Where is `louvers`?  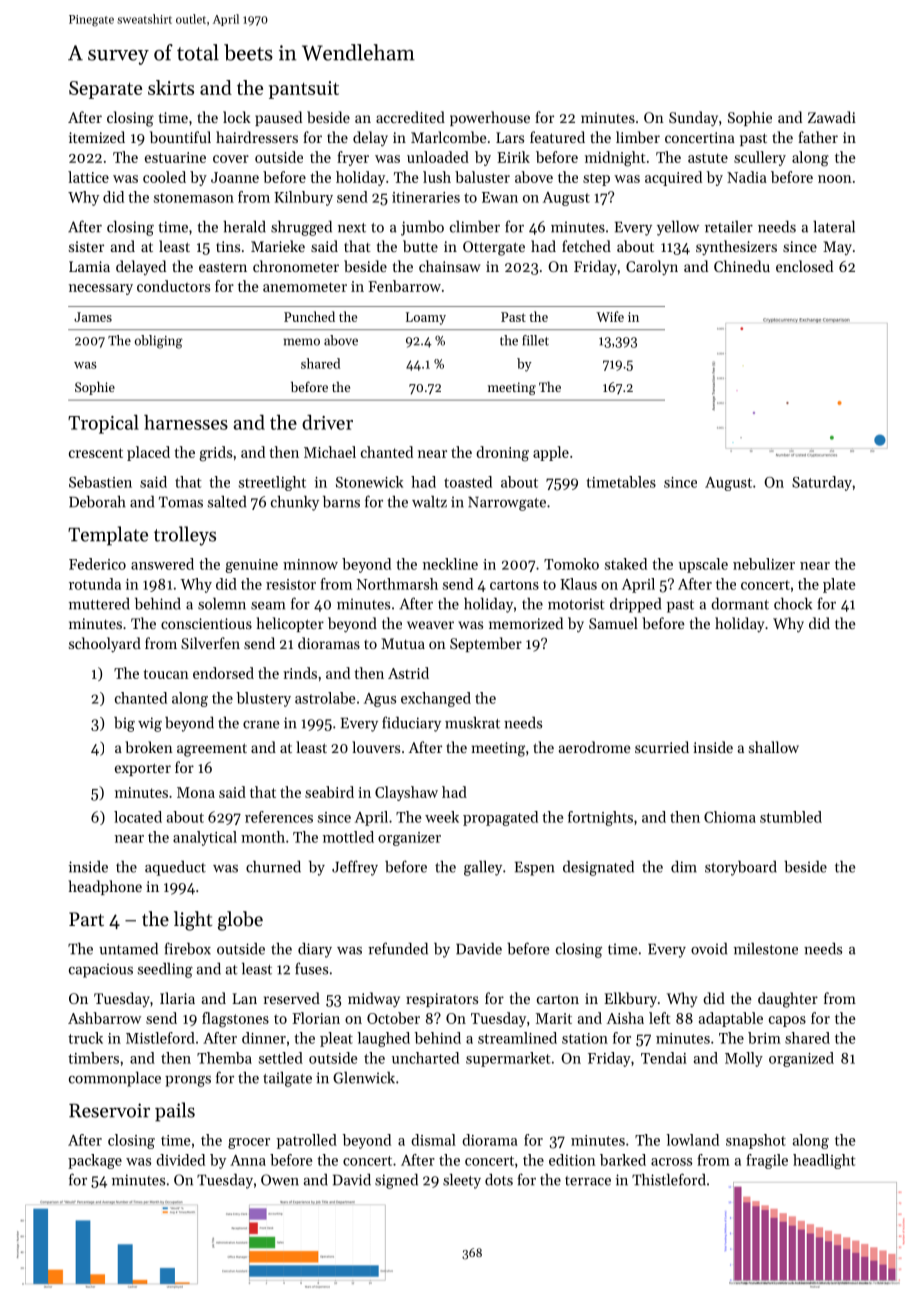
louvers is located at coordinates (376, 747).
